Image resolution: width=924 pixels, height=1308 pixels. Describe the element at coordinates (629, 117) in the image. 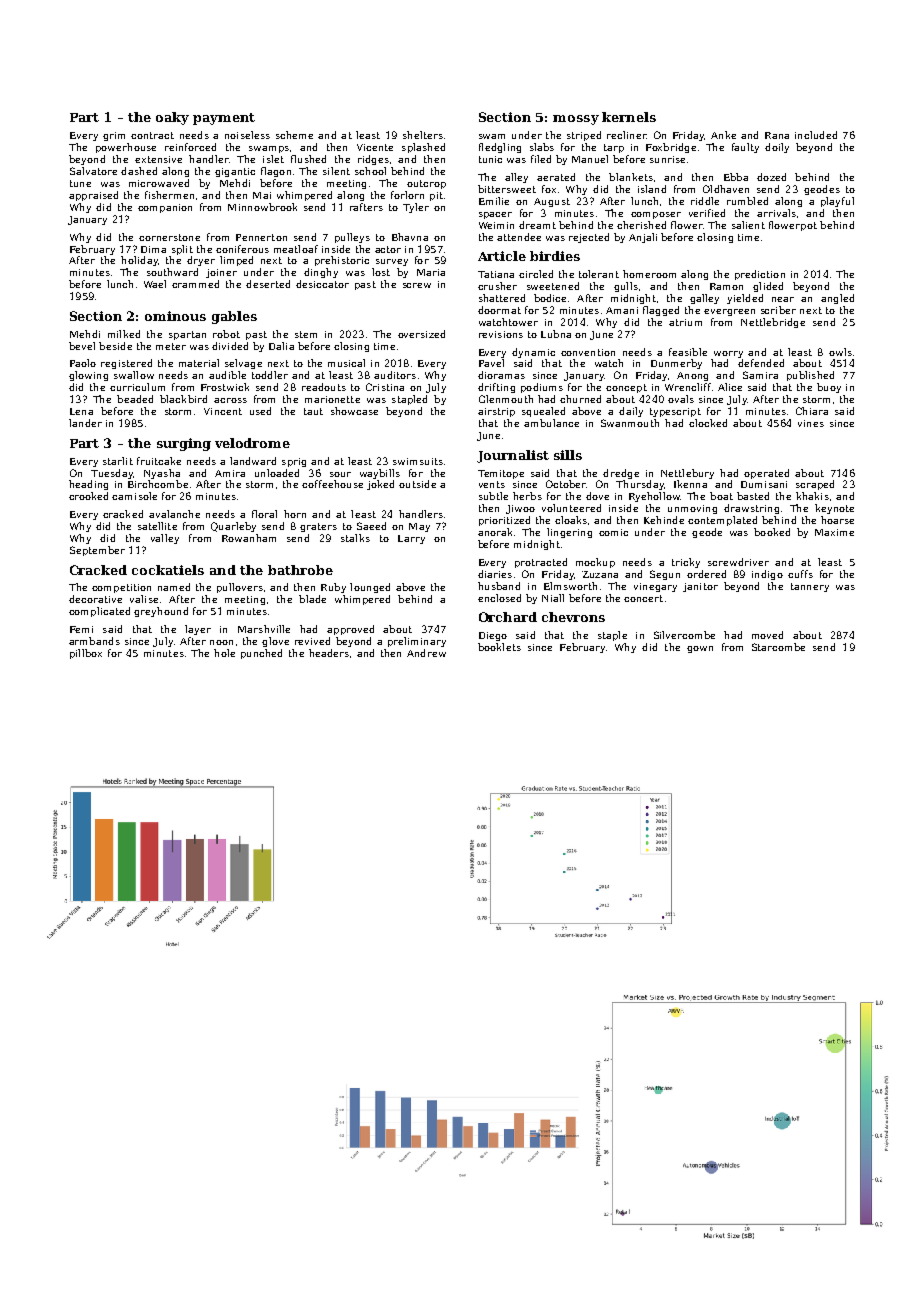

I see `kernels` at that location.
